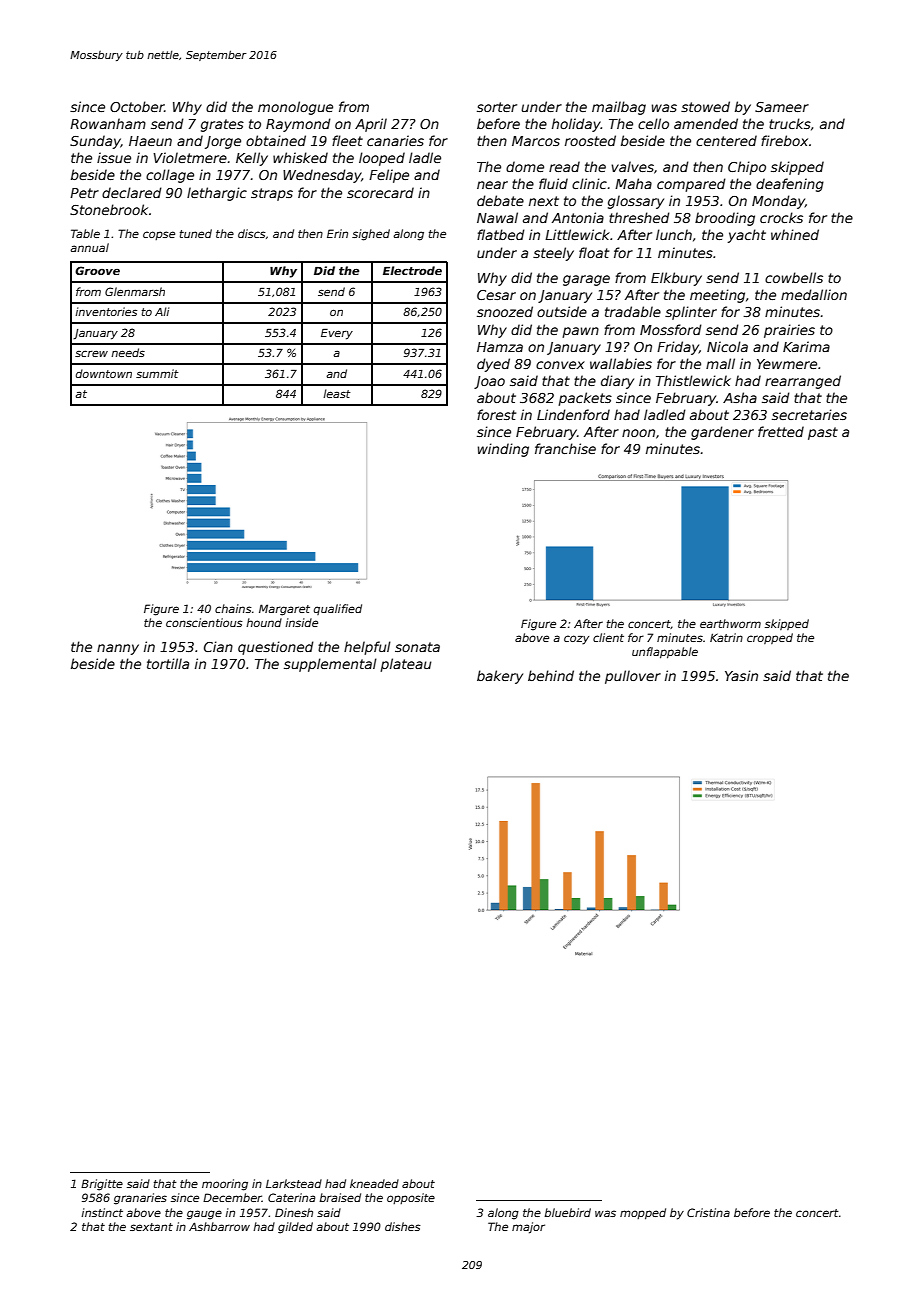 The width and height of the screenshot is (924, 1308). I want to click on canaries, so click(395, 140).
